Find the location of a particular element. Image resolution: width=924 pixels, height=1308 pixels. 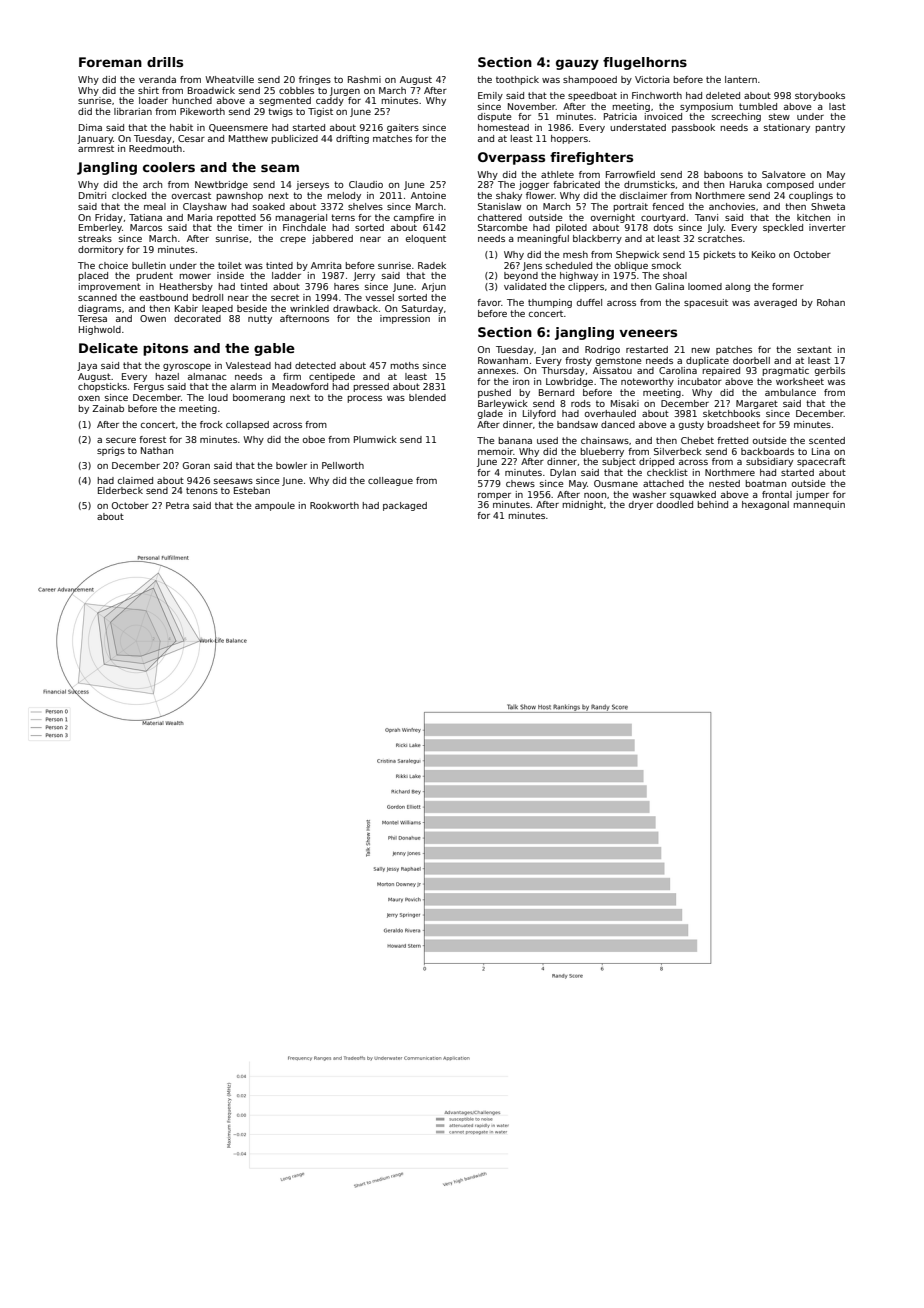

streaks is located at coordinates (95, 238).
